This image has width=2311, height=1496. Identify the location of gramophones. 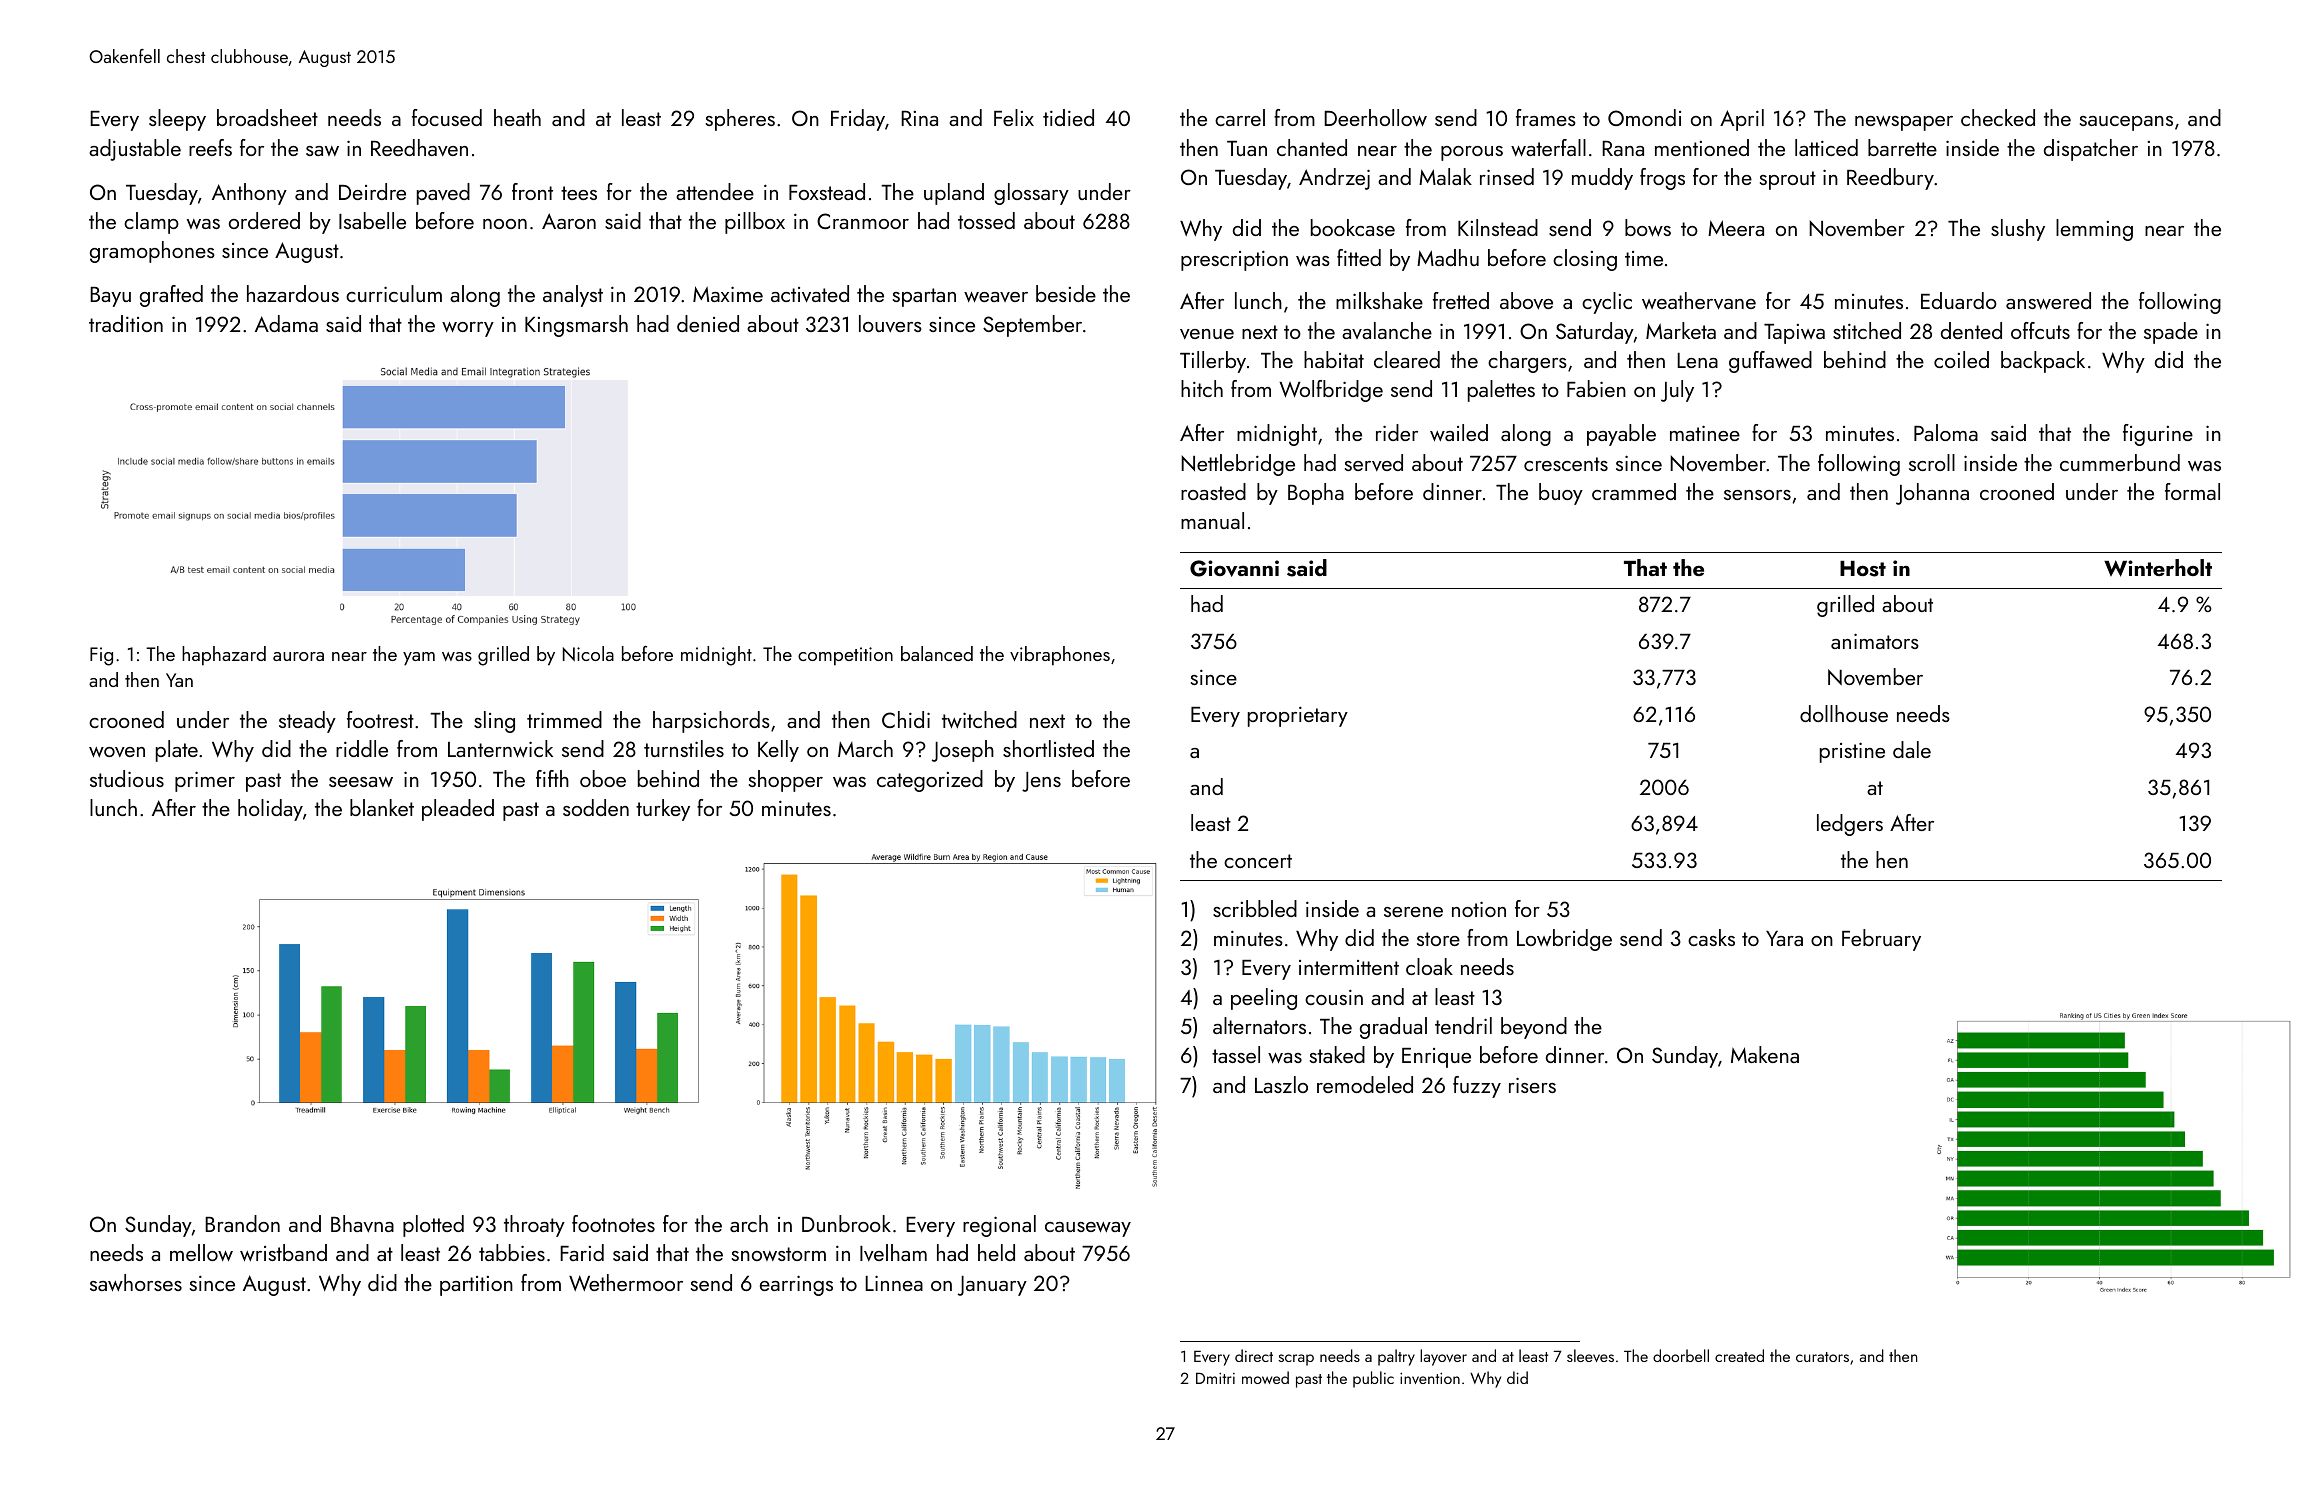
(152, 252).
